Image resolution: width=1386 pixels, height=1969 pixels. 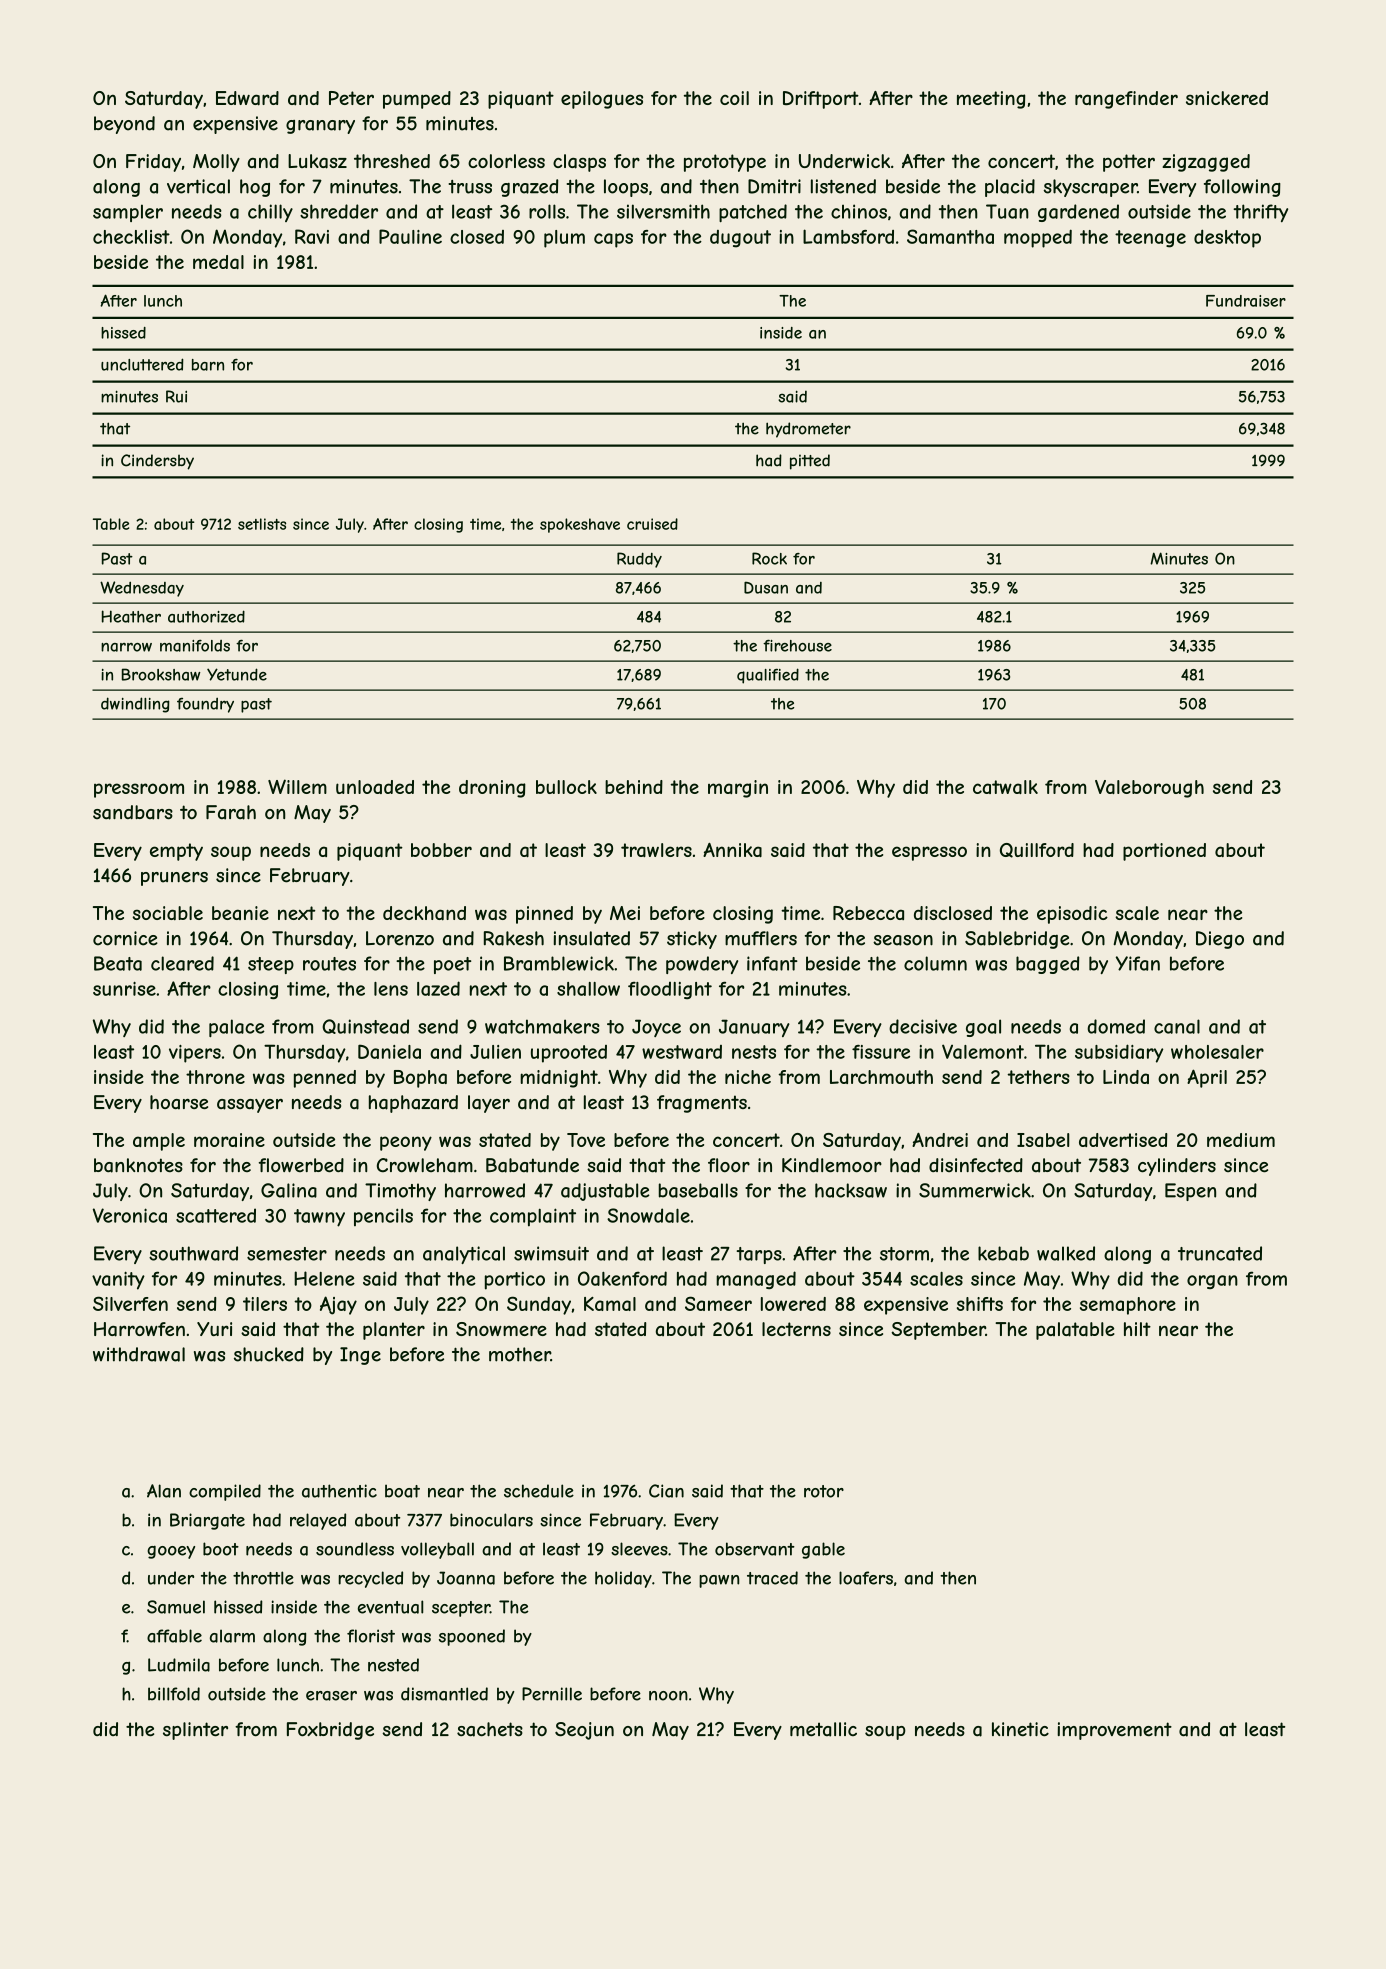 I want to click on Snowdale, so click(x=648, y=1215).
